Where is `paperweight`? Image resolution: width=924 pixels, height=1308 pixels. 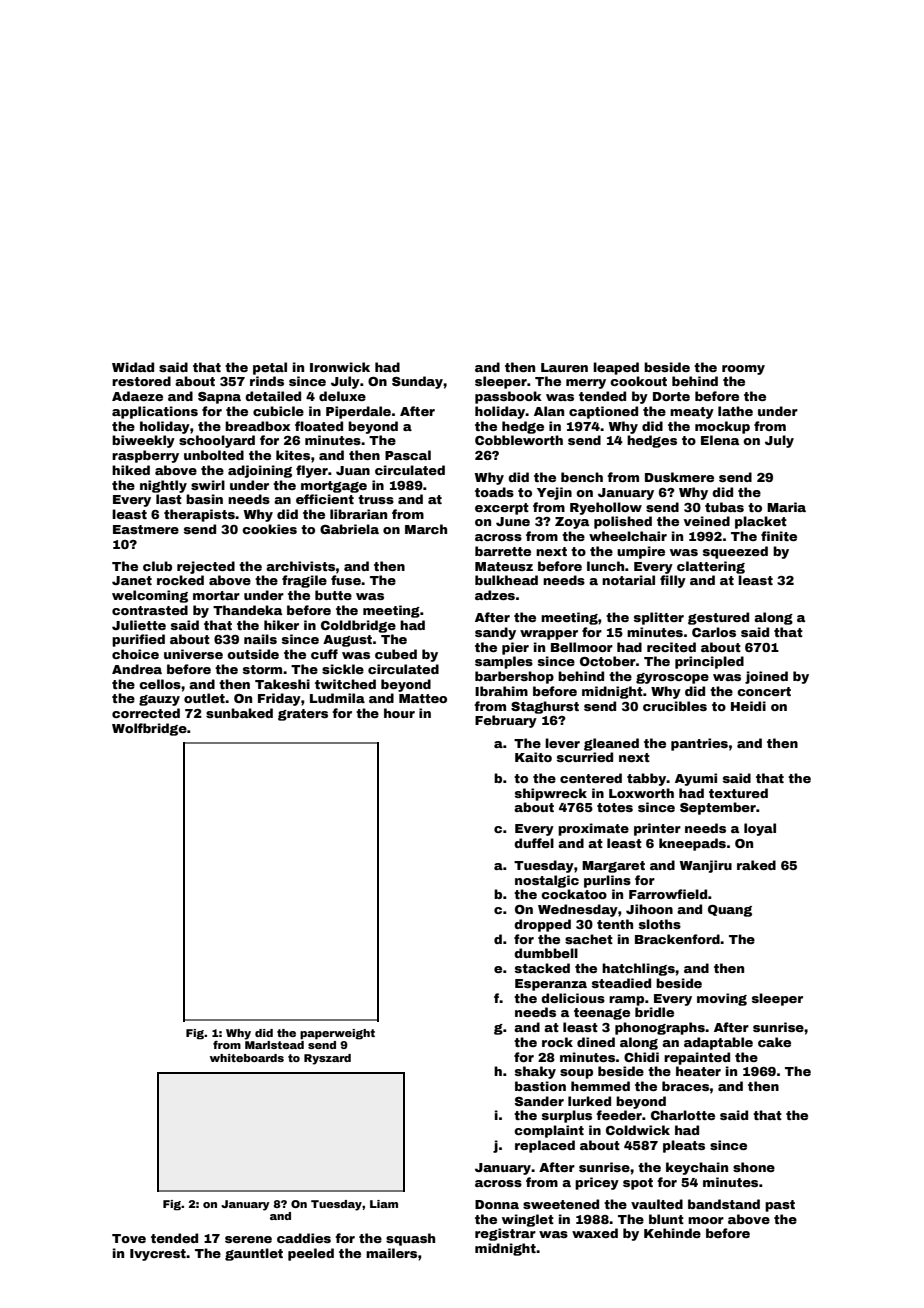
paperweight is located at coordinates (337, 1034).
